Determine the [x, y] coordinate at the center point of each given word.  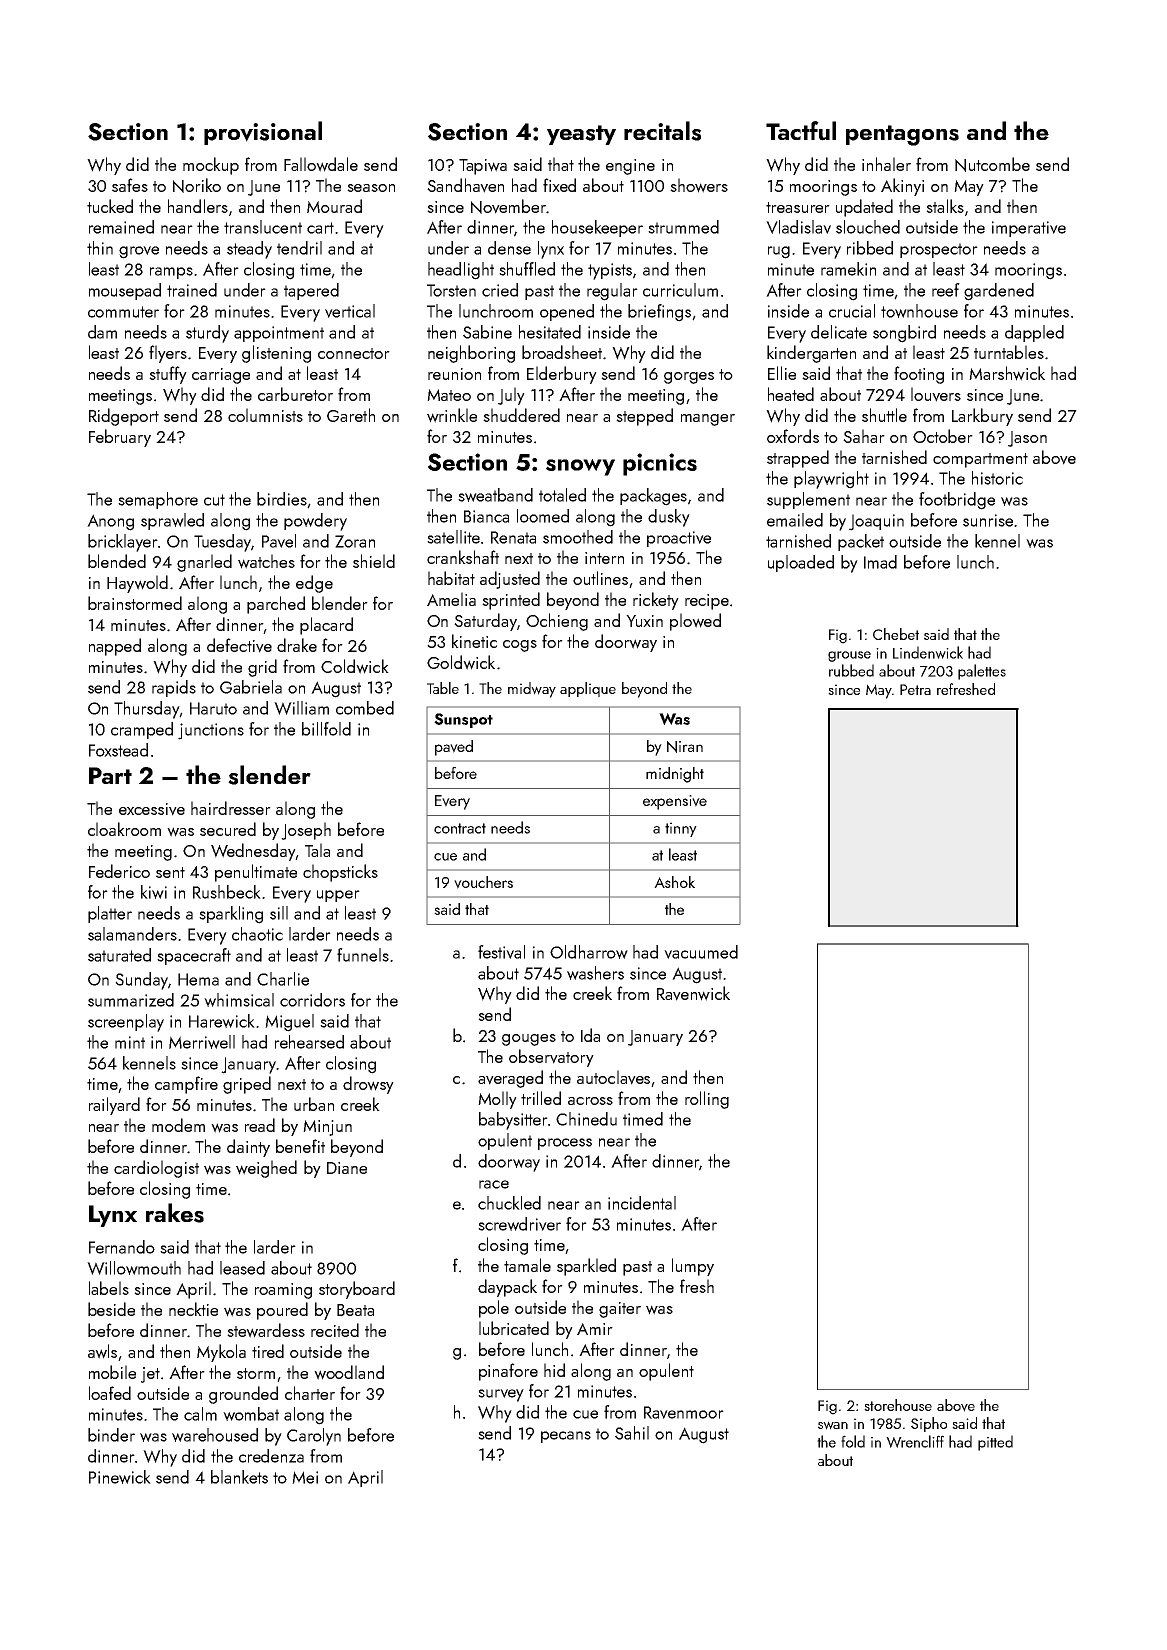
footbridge [957, 501]
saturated [119, 955]
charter [310, 1393]
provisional [263, 133]
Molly [497, 1100]
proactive [679, 539]
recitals [662, 131]
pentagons [902, 135]
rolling [707, 1100]
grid [262, 668]
